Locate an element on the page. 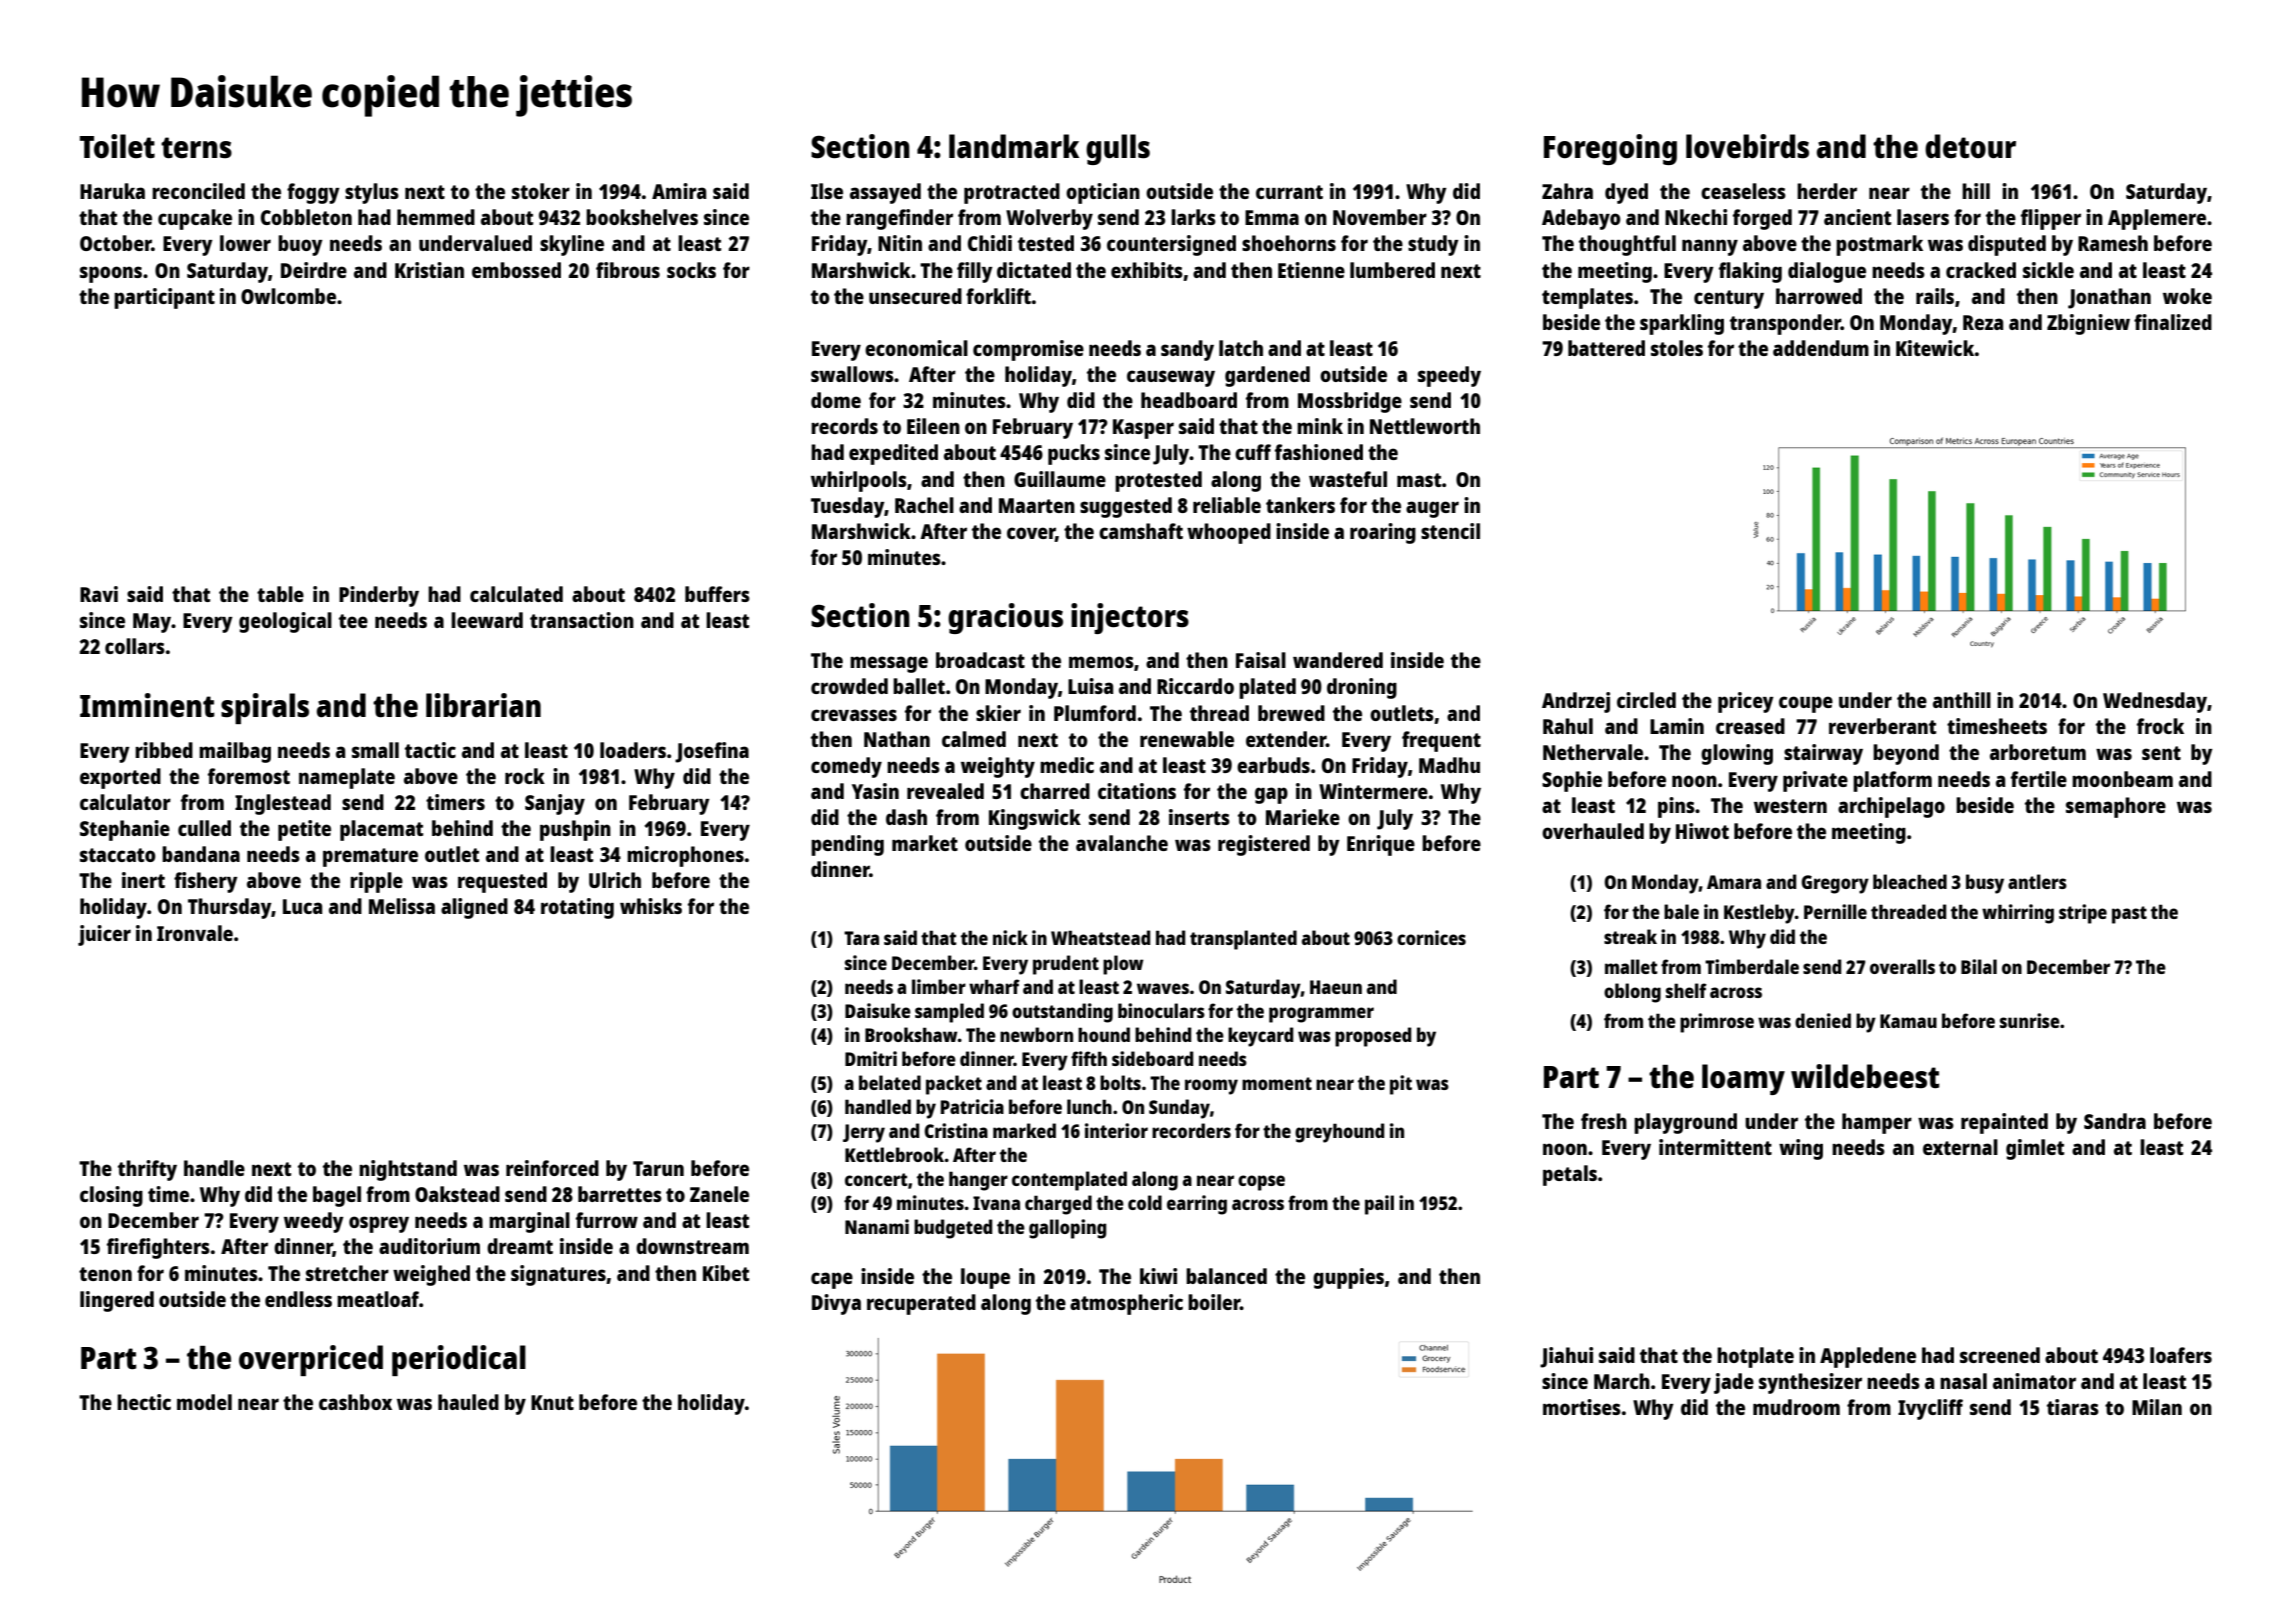  pushpin is located at coordinates (575, 830).
